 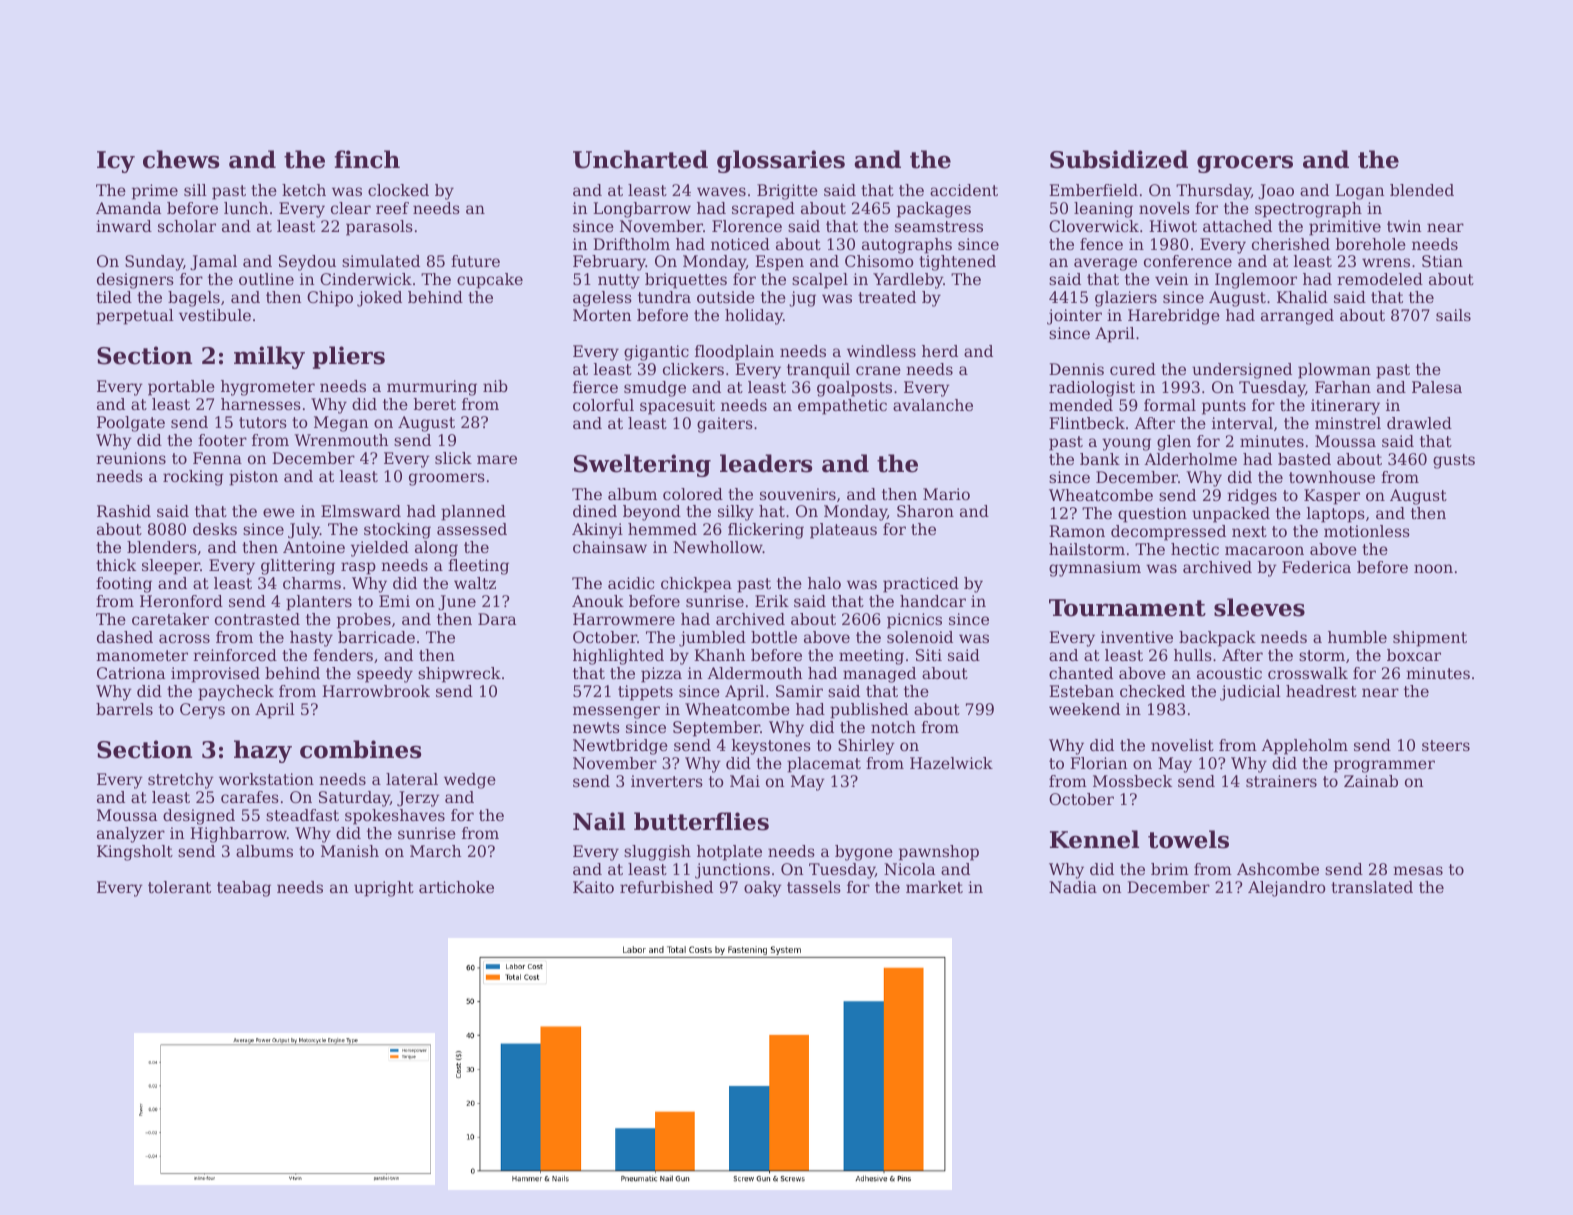 I want to click on interval, so click(x=1242, y=423).
